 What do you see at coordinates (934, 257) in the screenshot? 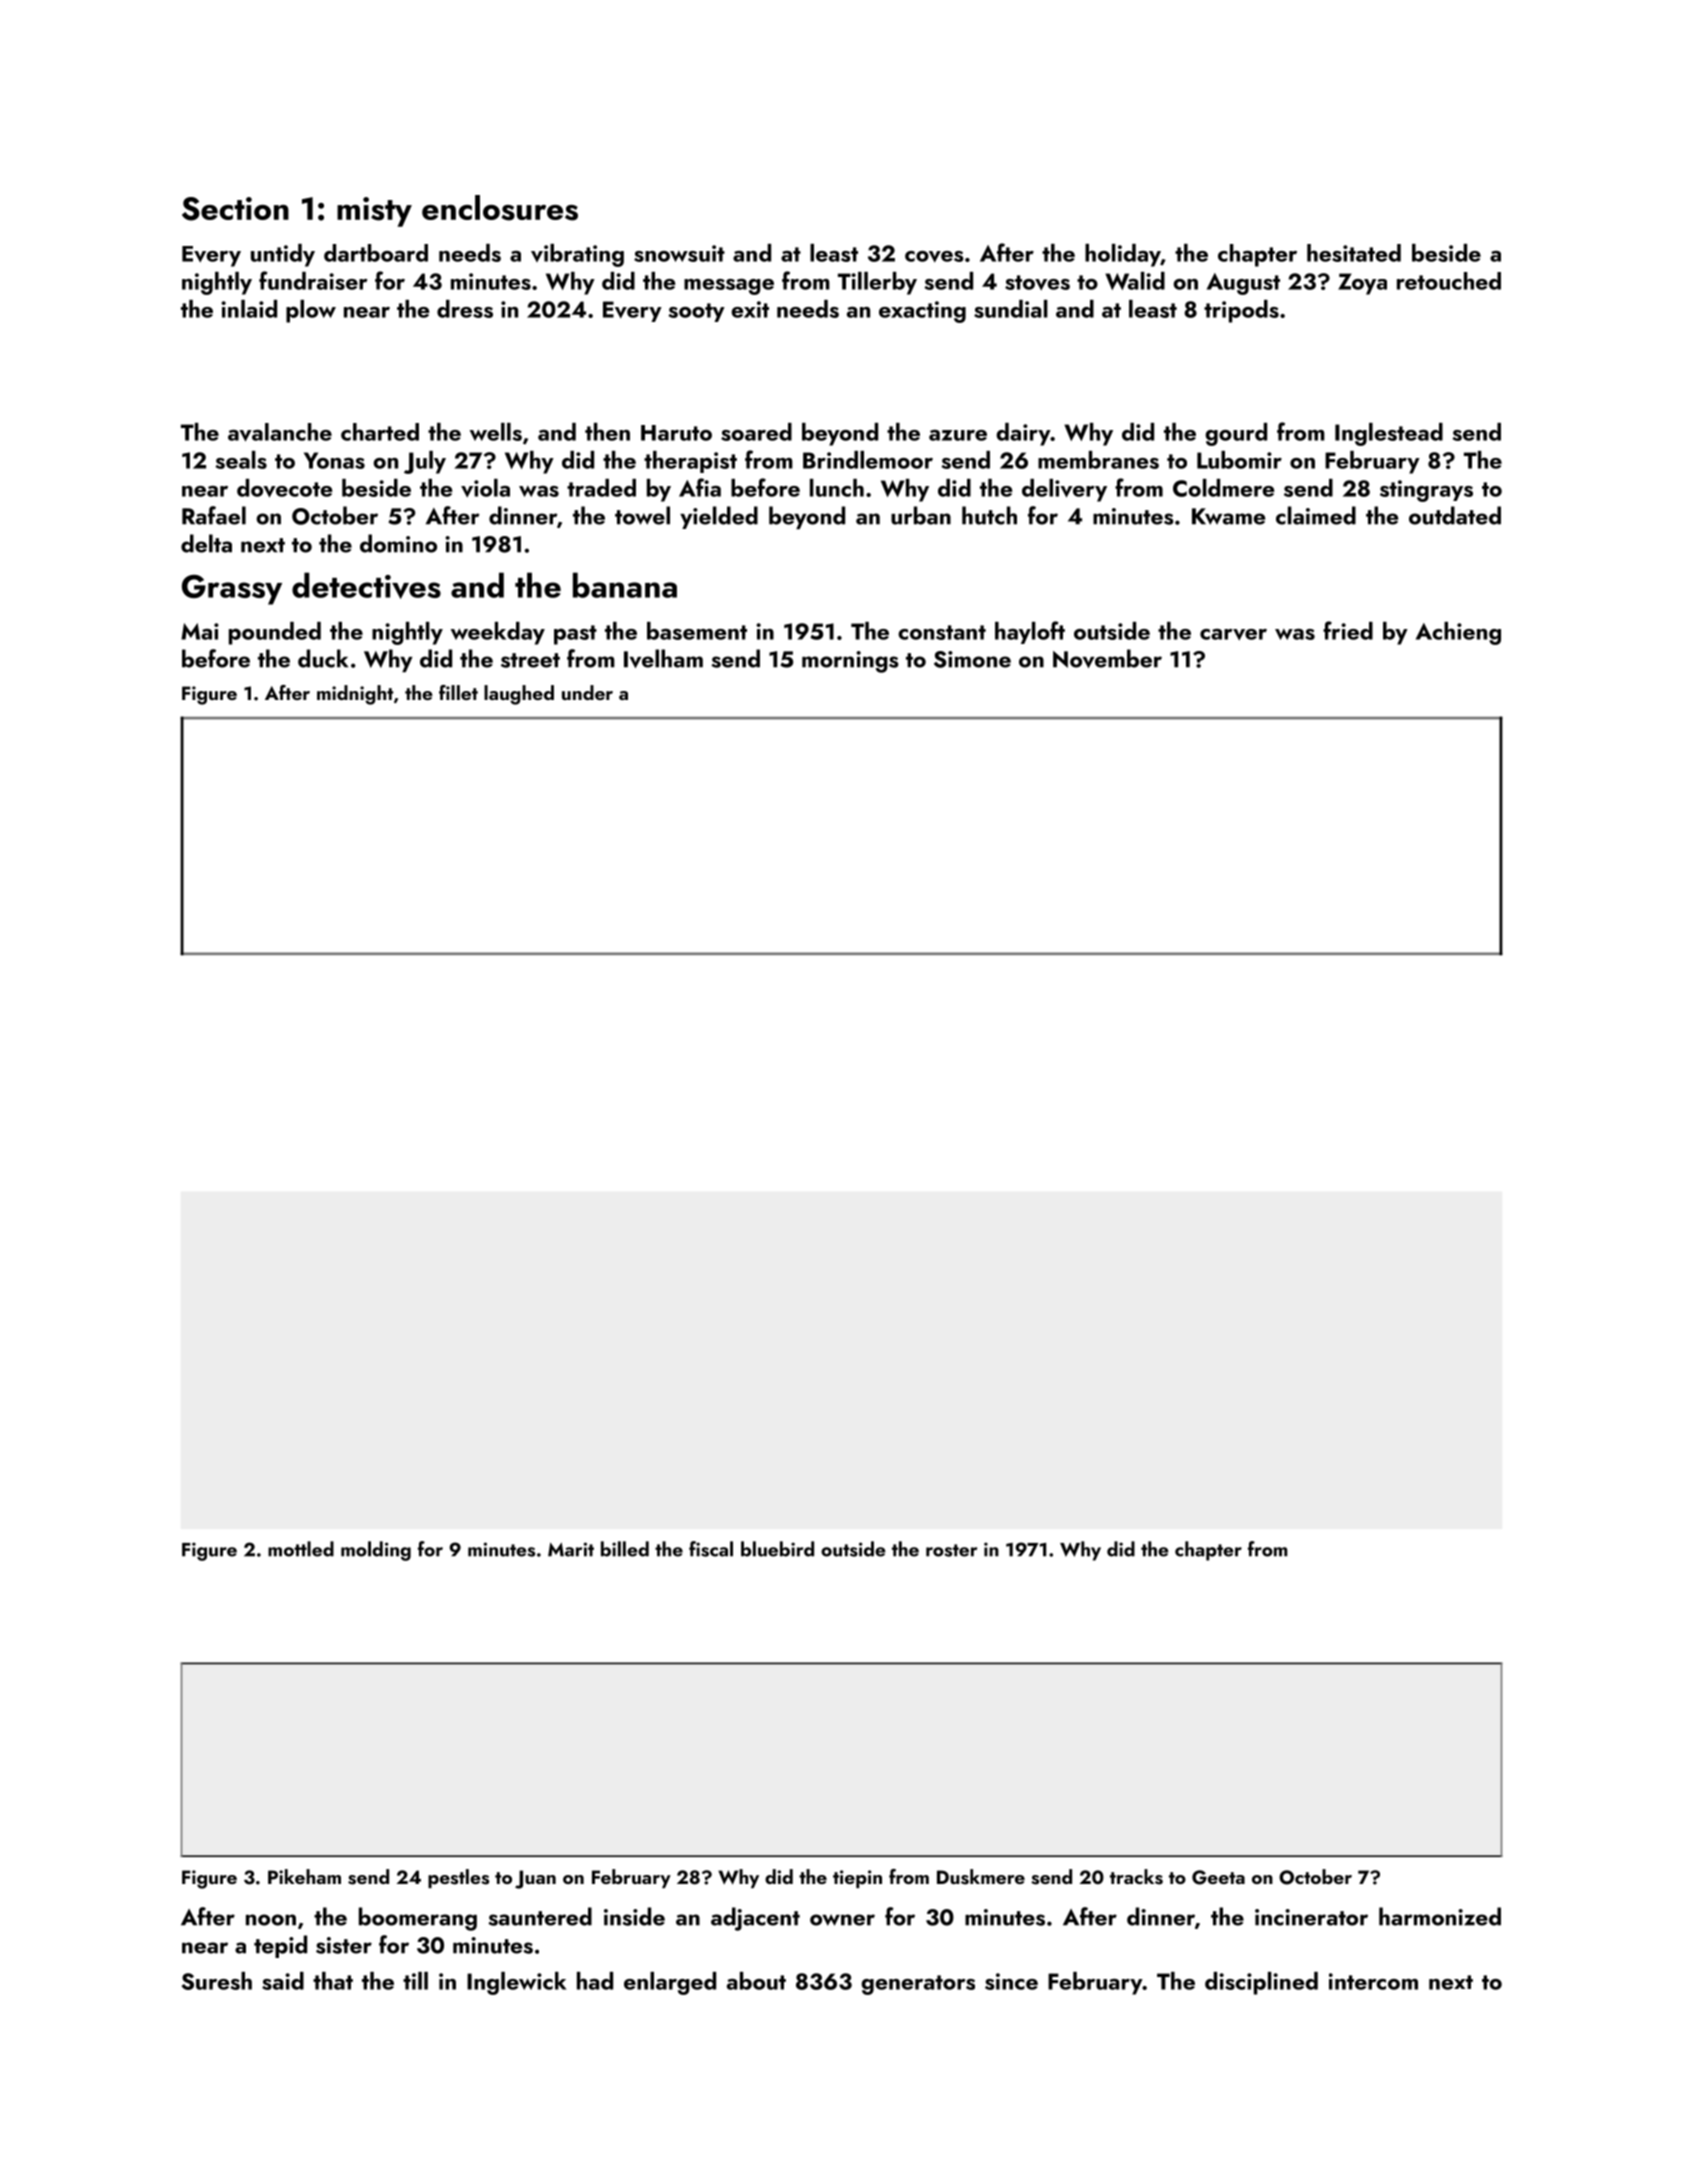
I see `coves` at bounding box center [934, 257].
